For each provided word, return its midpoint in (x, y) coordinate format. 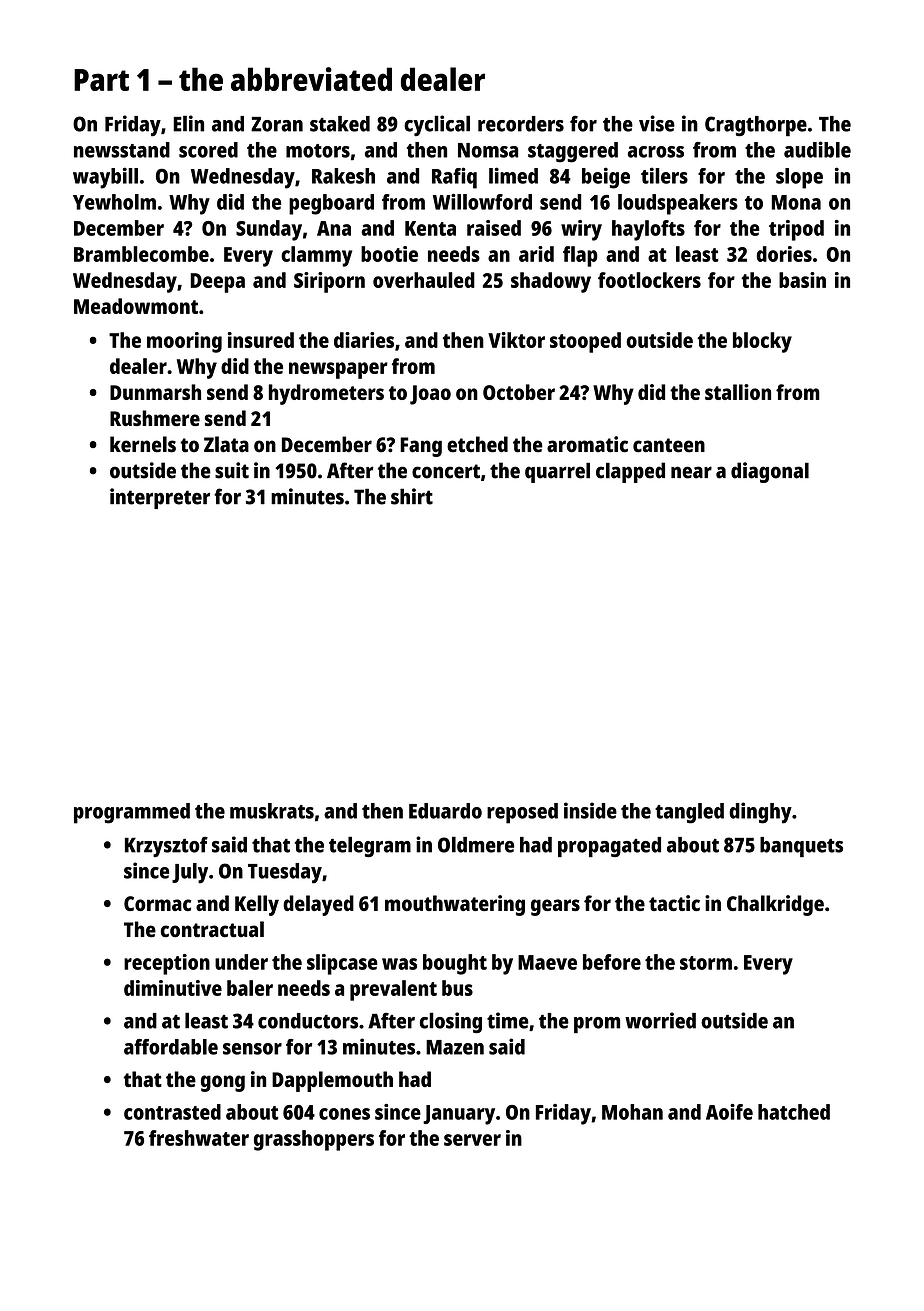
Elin (188, 123)
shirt (412, 496)
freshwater (199, 1138)
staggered (573, 152)
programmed (132, 813)
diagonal (770, 472)
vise (657, 123)
